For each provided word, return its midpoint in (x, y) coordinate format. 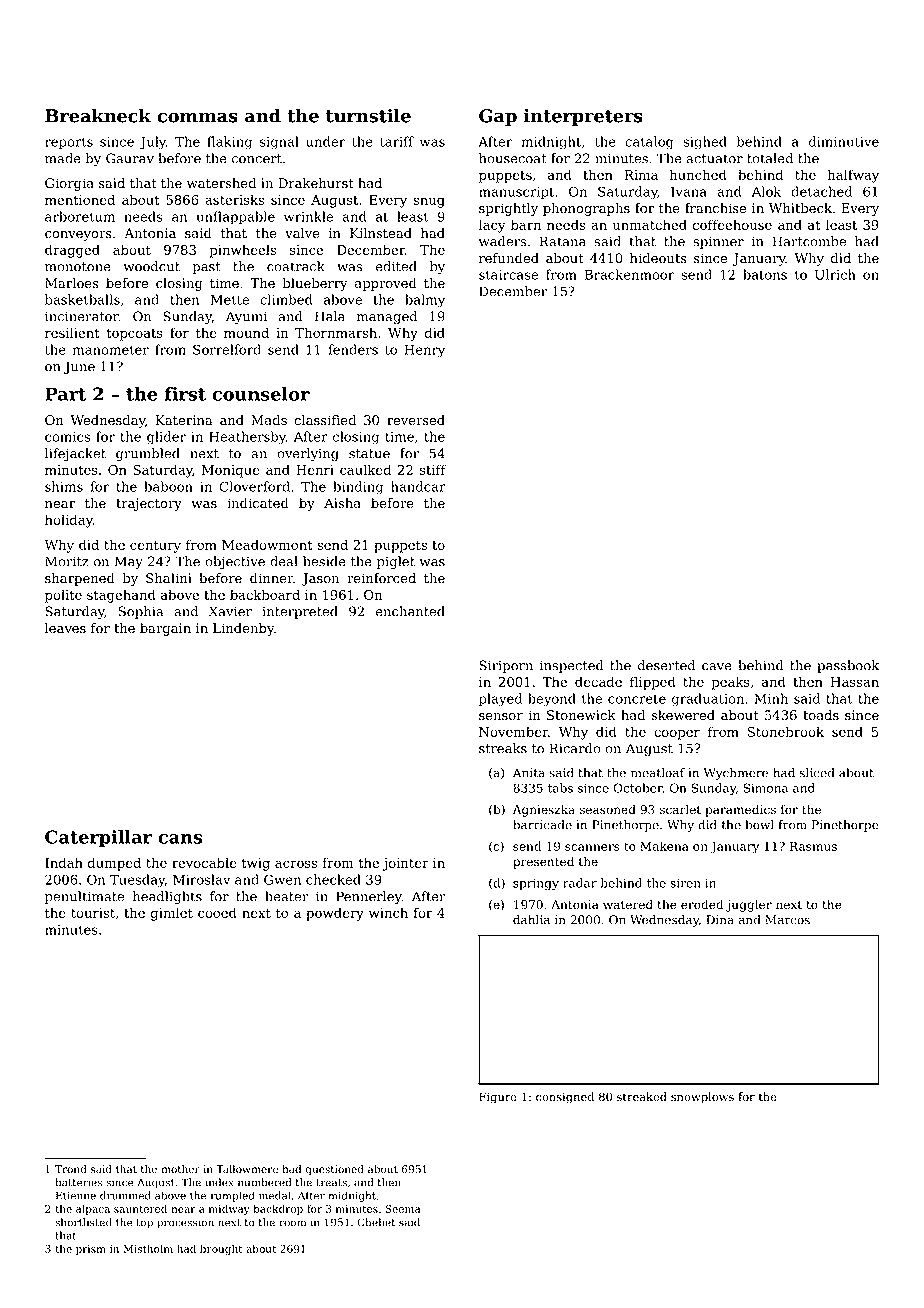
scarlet (680, 809)
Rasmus (813, 846)
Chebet (376, 1222)
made (63, 158)
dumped (114, 864)
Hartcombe (809, 241)
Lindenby (243, 629)
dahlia (531, 920)
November (513, 731)
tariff (397, 141)
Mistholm (148, 1248)
